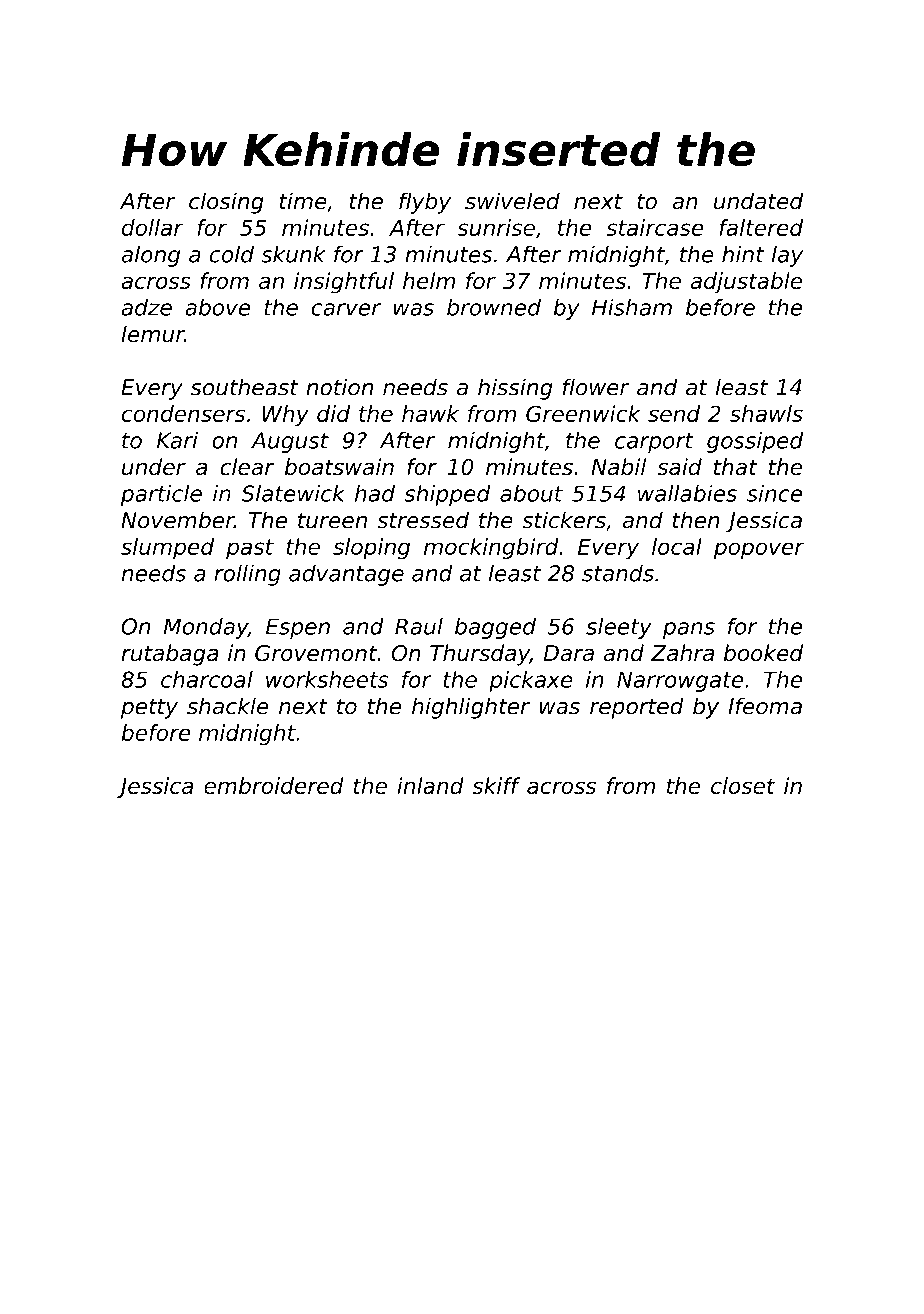 Image resolution: width=924 pixels, height=1314 pixels. I want to click on flower, so click(596, 387).
